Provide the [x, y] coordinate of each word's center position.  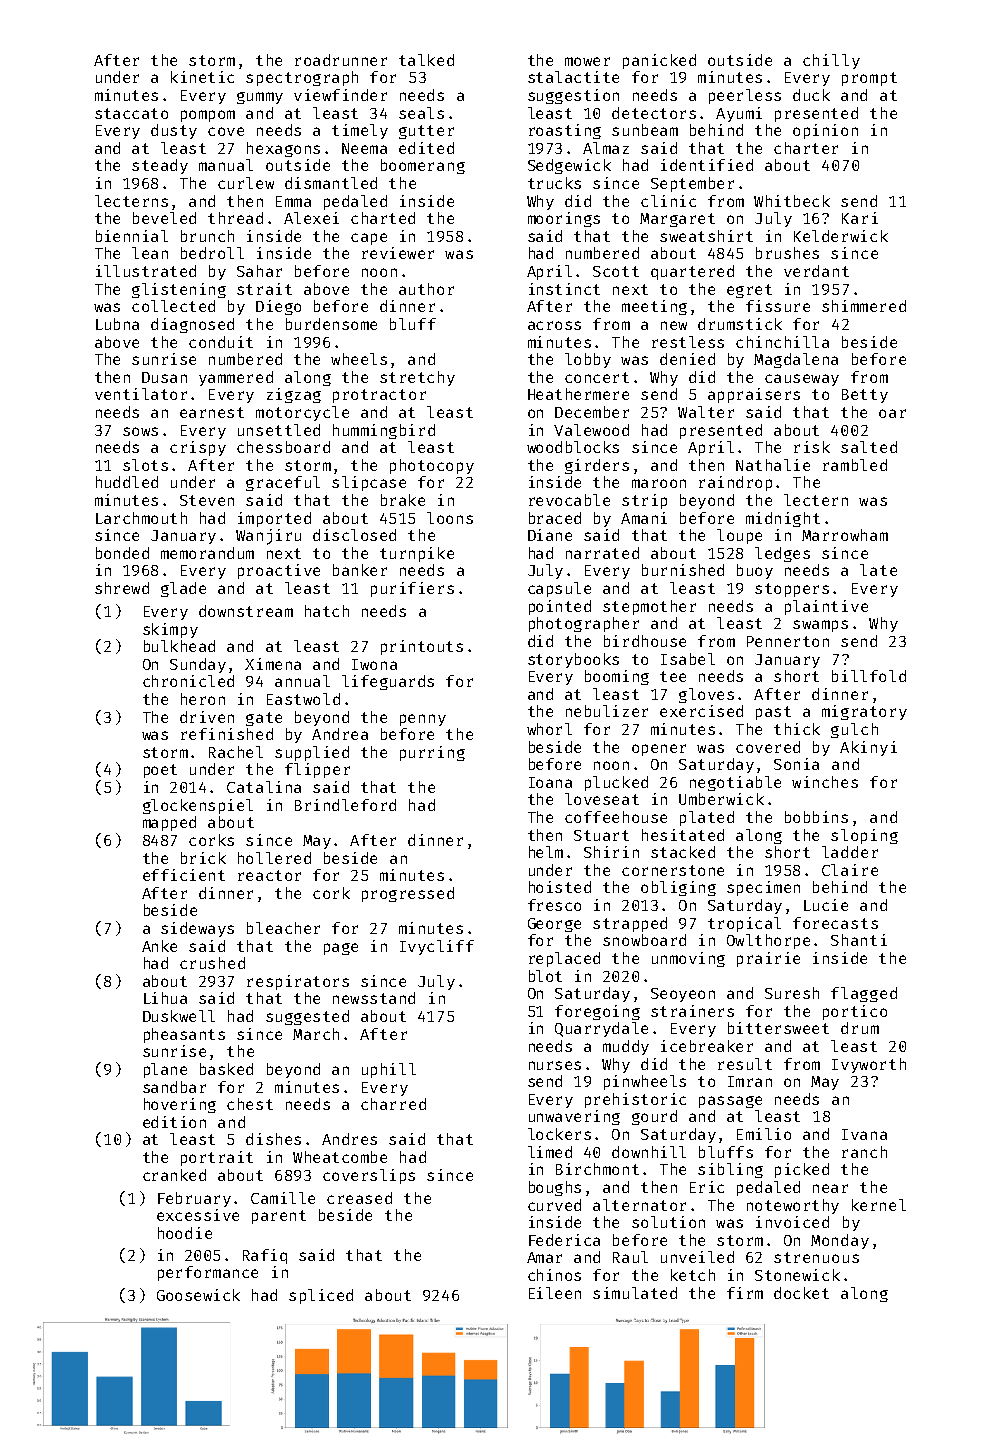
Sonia [796, 764]
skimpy [170, 630]
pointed [560, 607]
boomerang [423, 166]
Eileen [555, 1293]
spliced [321, 1296]
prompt [869, 79]
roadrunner [341, 60]
